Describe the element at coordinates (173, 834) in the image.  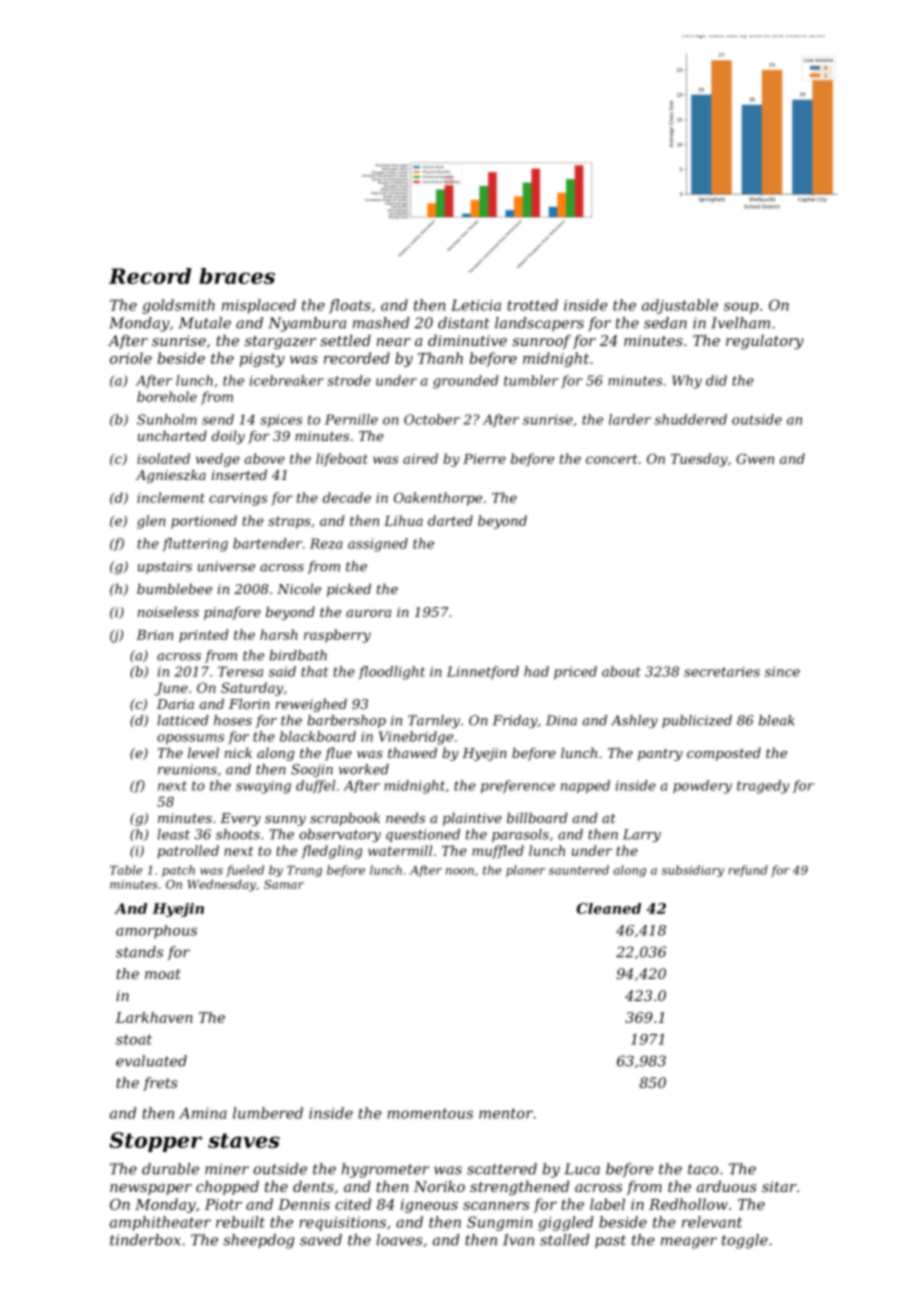
I see `least` at that location.
